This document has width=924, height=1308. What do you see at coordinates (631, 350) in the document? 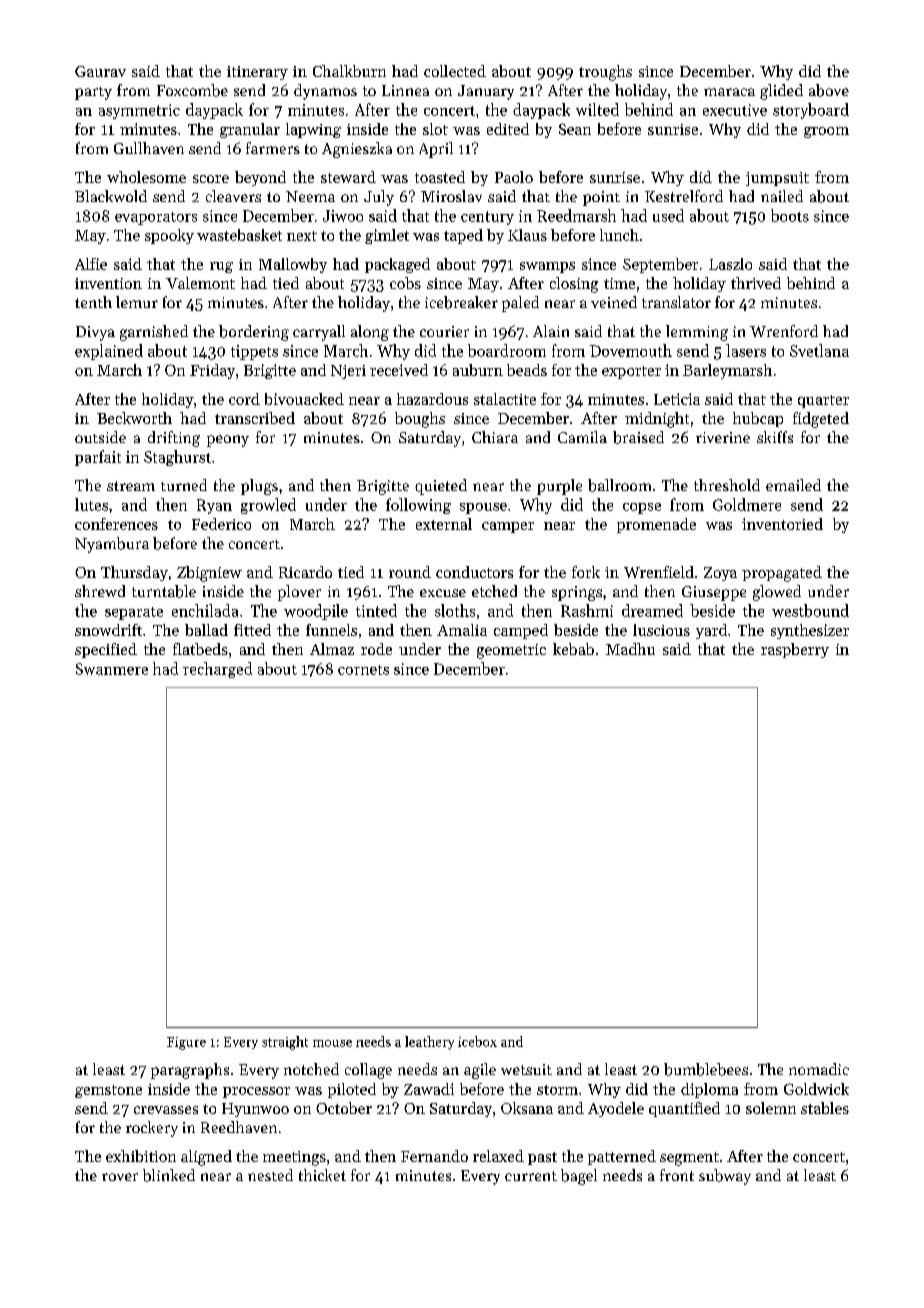
I see `Dovemouth` at bounding box center [631, 350].
